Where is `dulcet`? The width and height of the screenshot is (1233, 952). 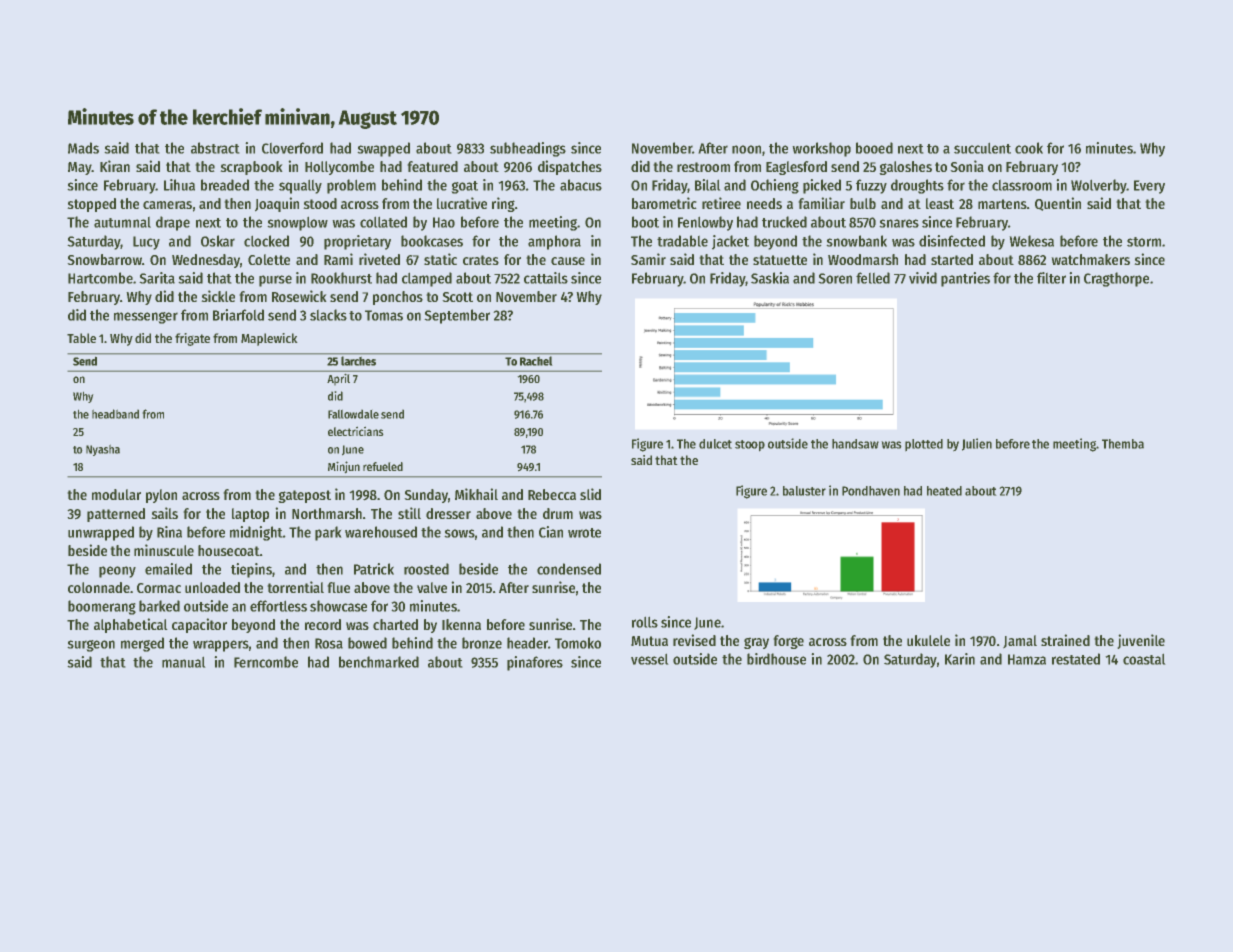
dulcet is located at coordinates (715, 444).
